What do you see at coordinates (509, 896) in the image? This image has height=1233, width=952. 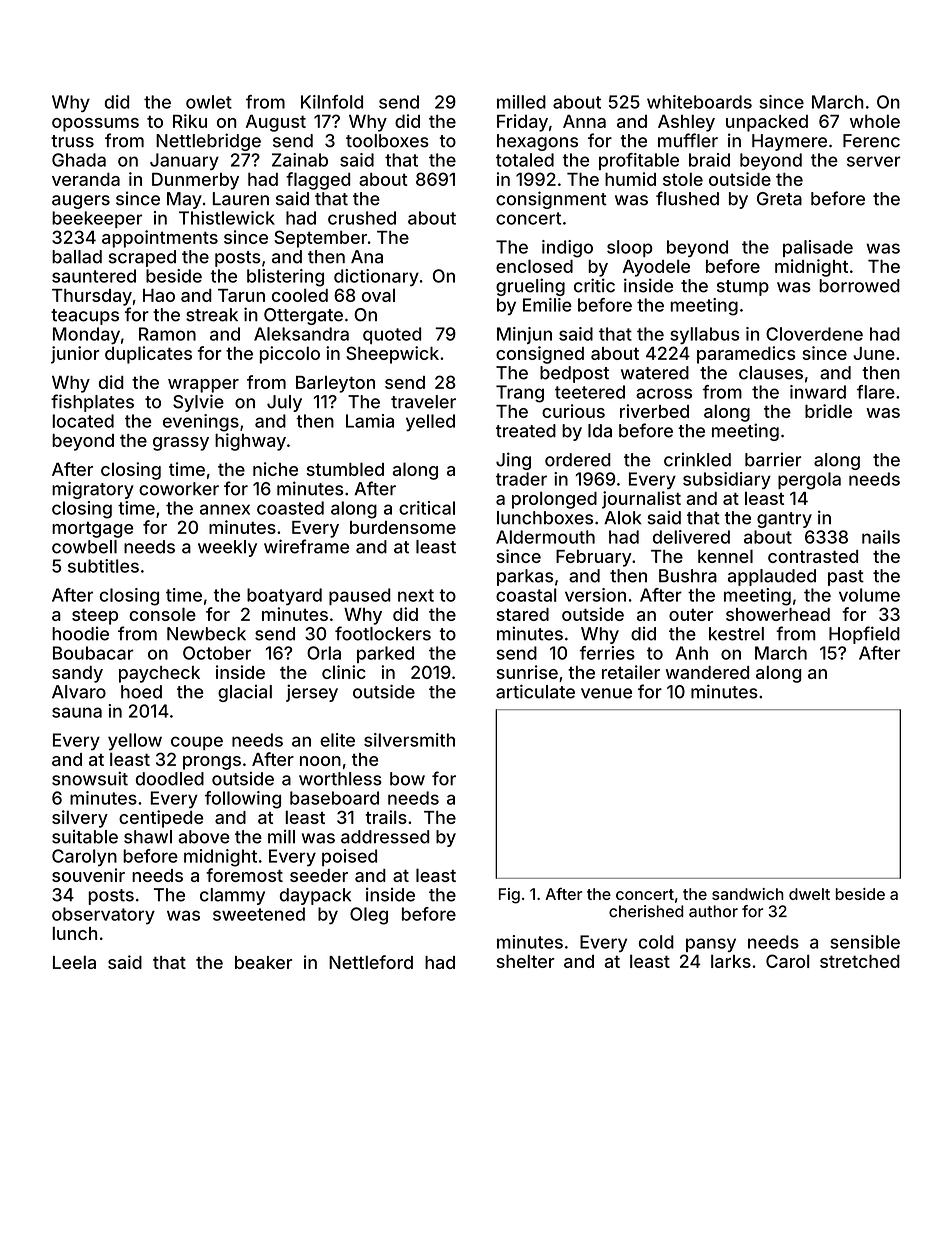 I see `Fig` at bounding box center [509, 896].
